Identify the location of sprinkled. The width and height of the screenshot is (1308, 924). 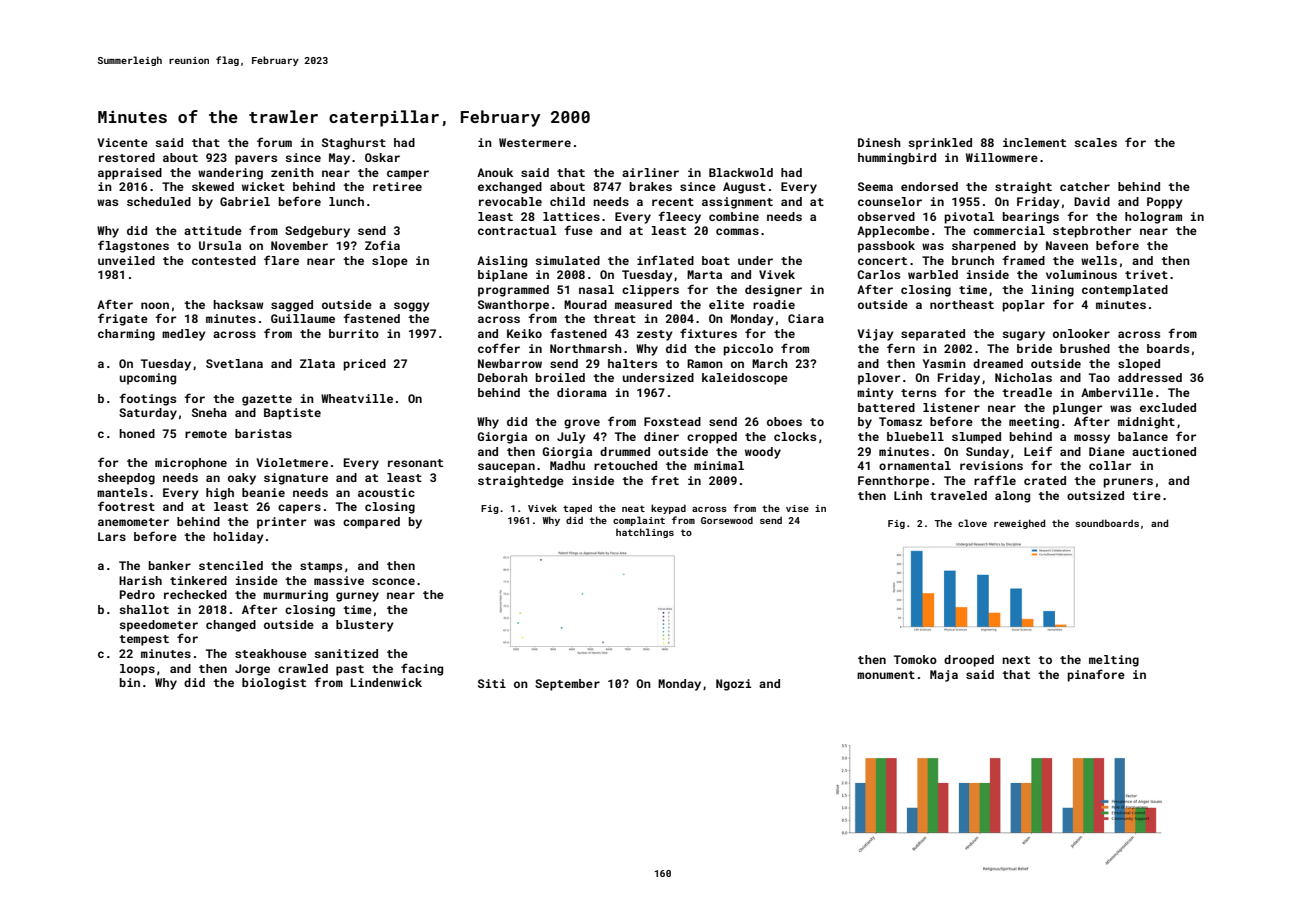
(940, 144).
